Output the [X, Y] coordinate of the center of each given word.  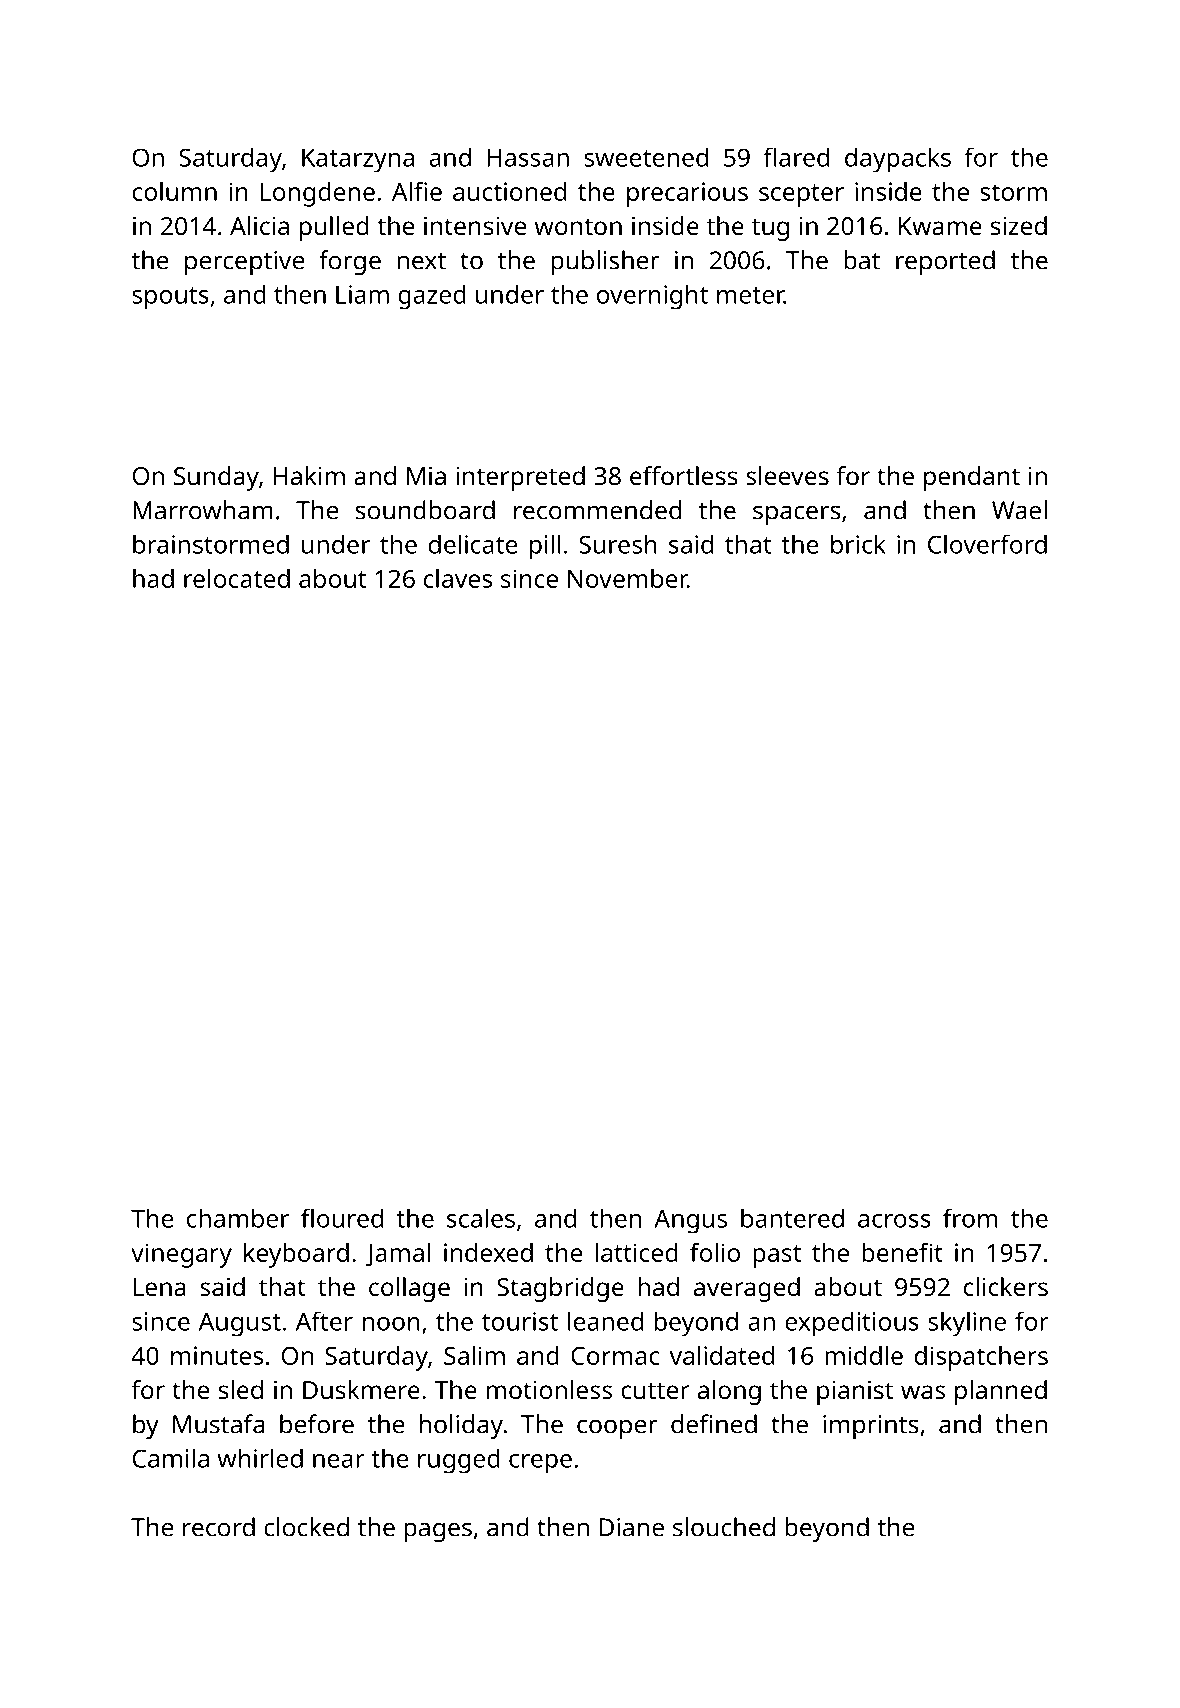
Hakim [309, 475]
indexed [488, 1252]
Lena [159, 1287]
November [628, 578]
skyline [967, 1323]
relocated [237, 578]
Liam [362, 294]
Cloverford [987, 544]
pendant [972, 478]
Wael [1019, 510]
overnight [652, 297]
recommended [597, 510]
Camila [171, 1458]
